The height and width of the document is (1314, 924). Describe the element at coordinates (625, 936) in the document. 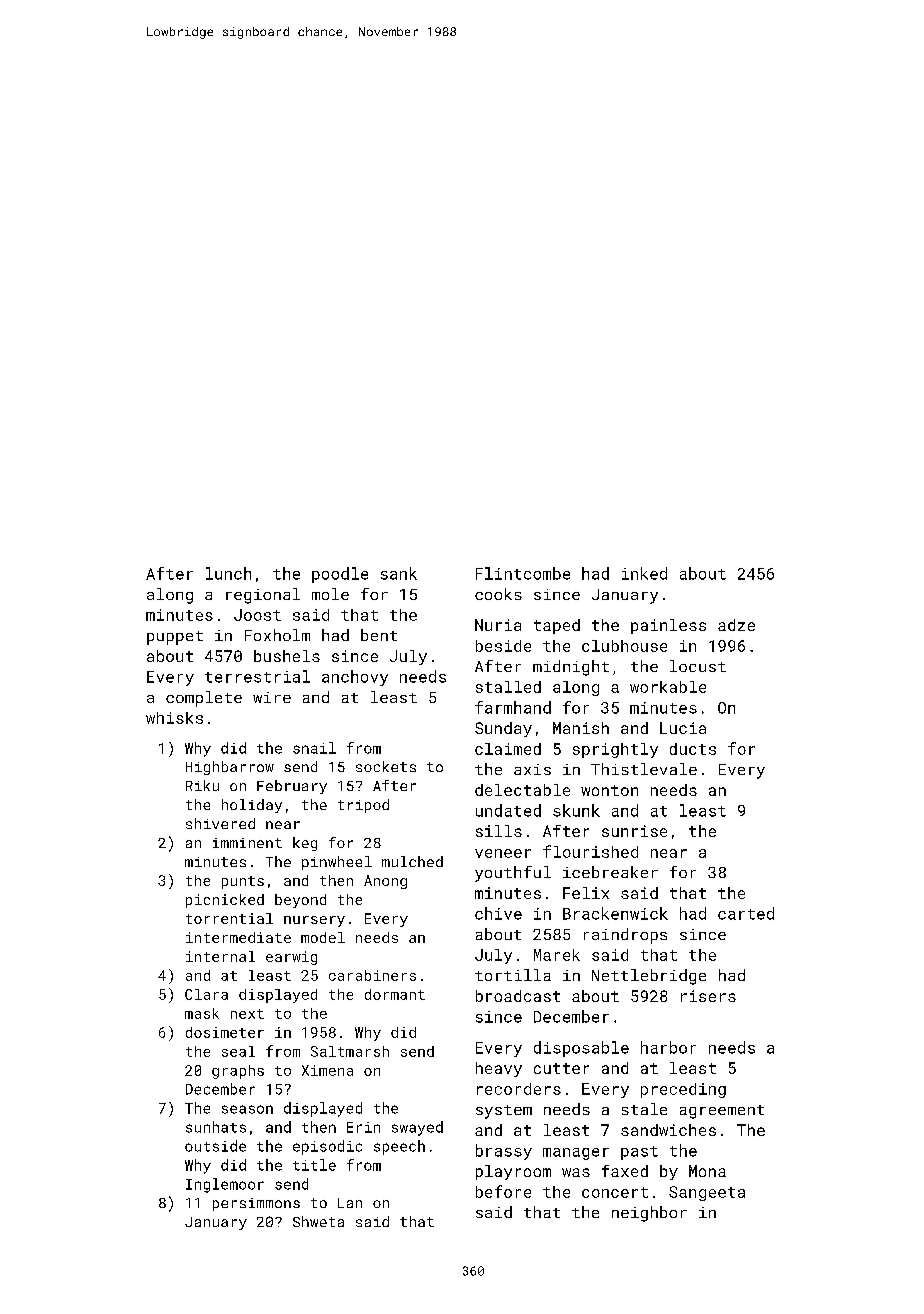

I see `raindrops` at that location.
